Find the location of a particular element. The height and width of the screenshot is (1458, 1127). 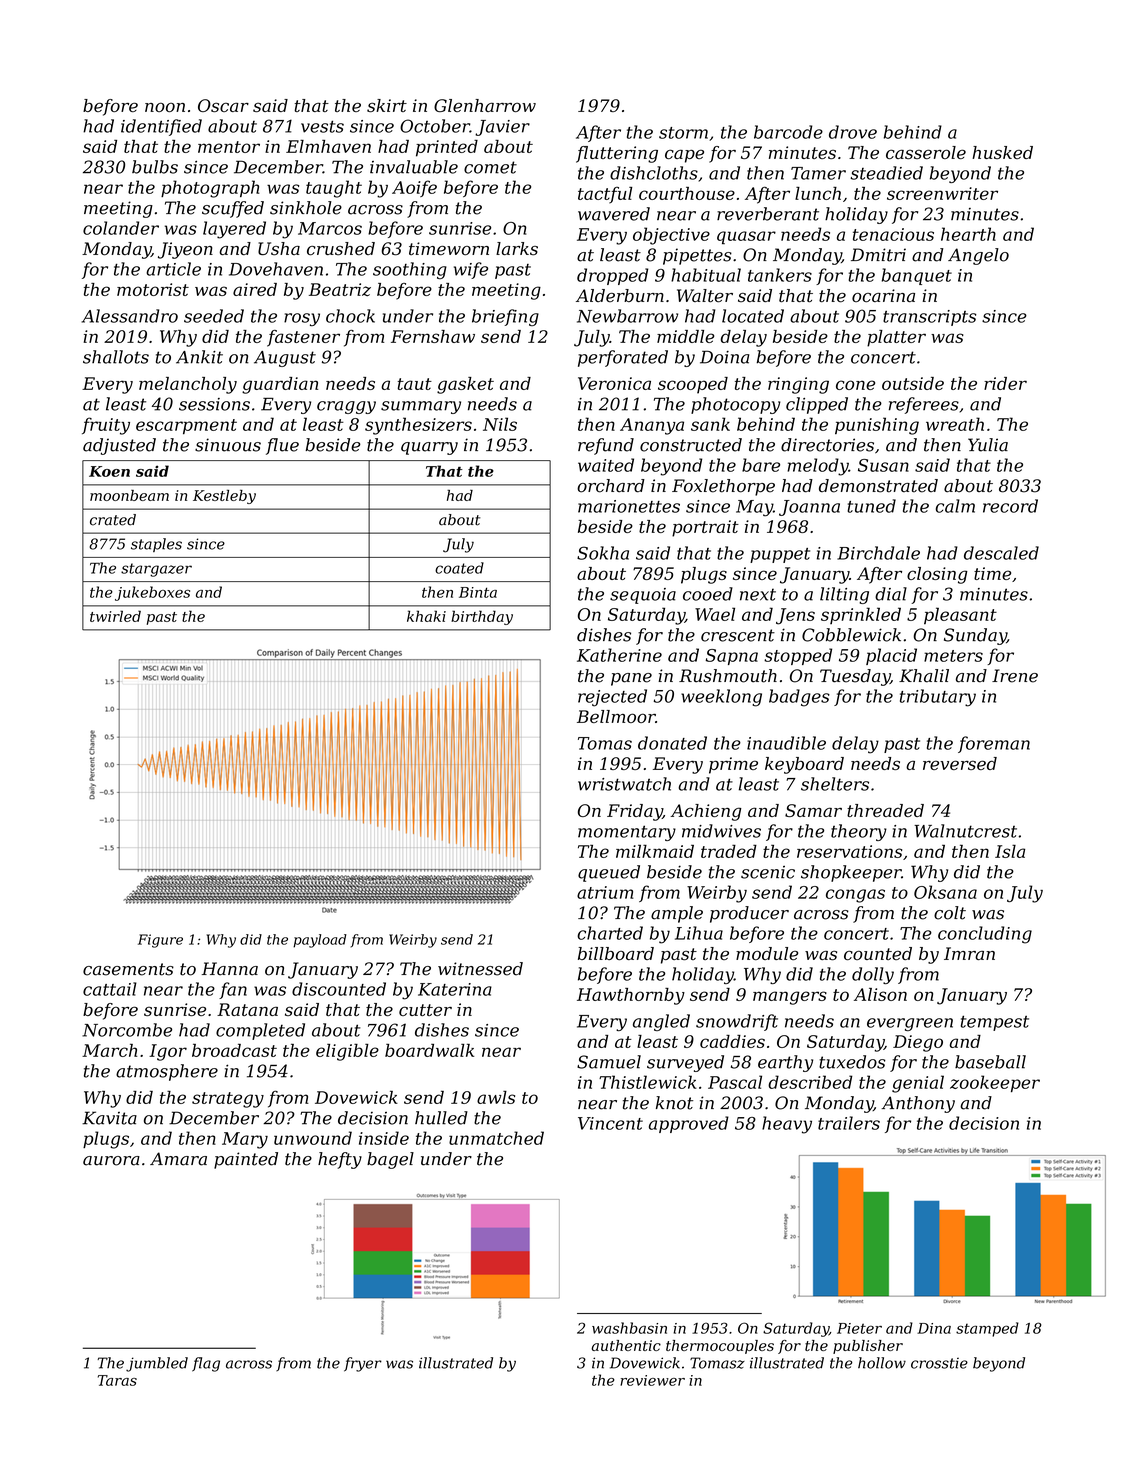

reviewer is located at coordinates (652, 1380).
